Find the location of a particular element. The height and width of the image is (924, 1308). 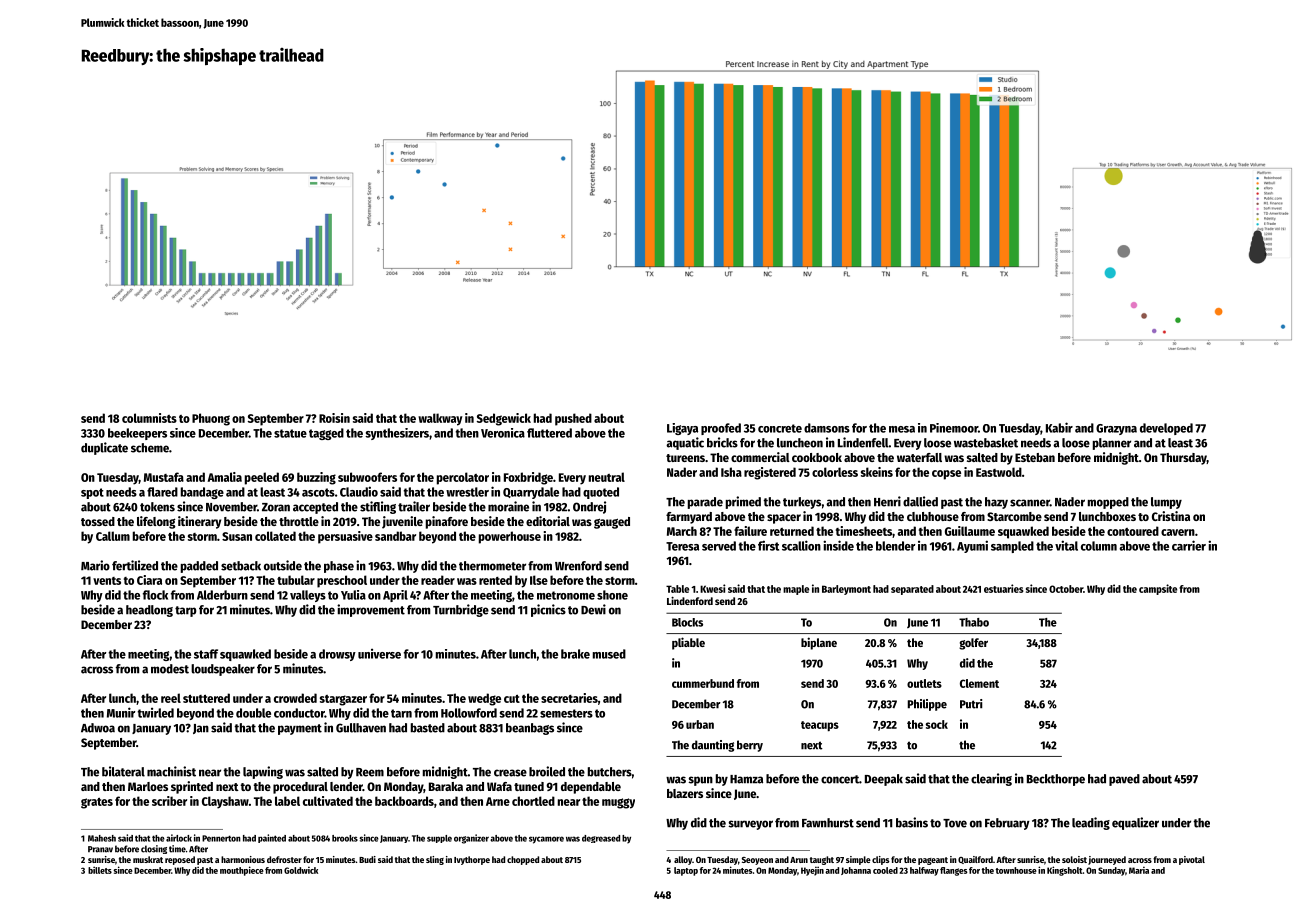

cummerbund is located at coordinates (703, 683).
